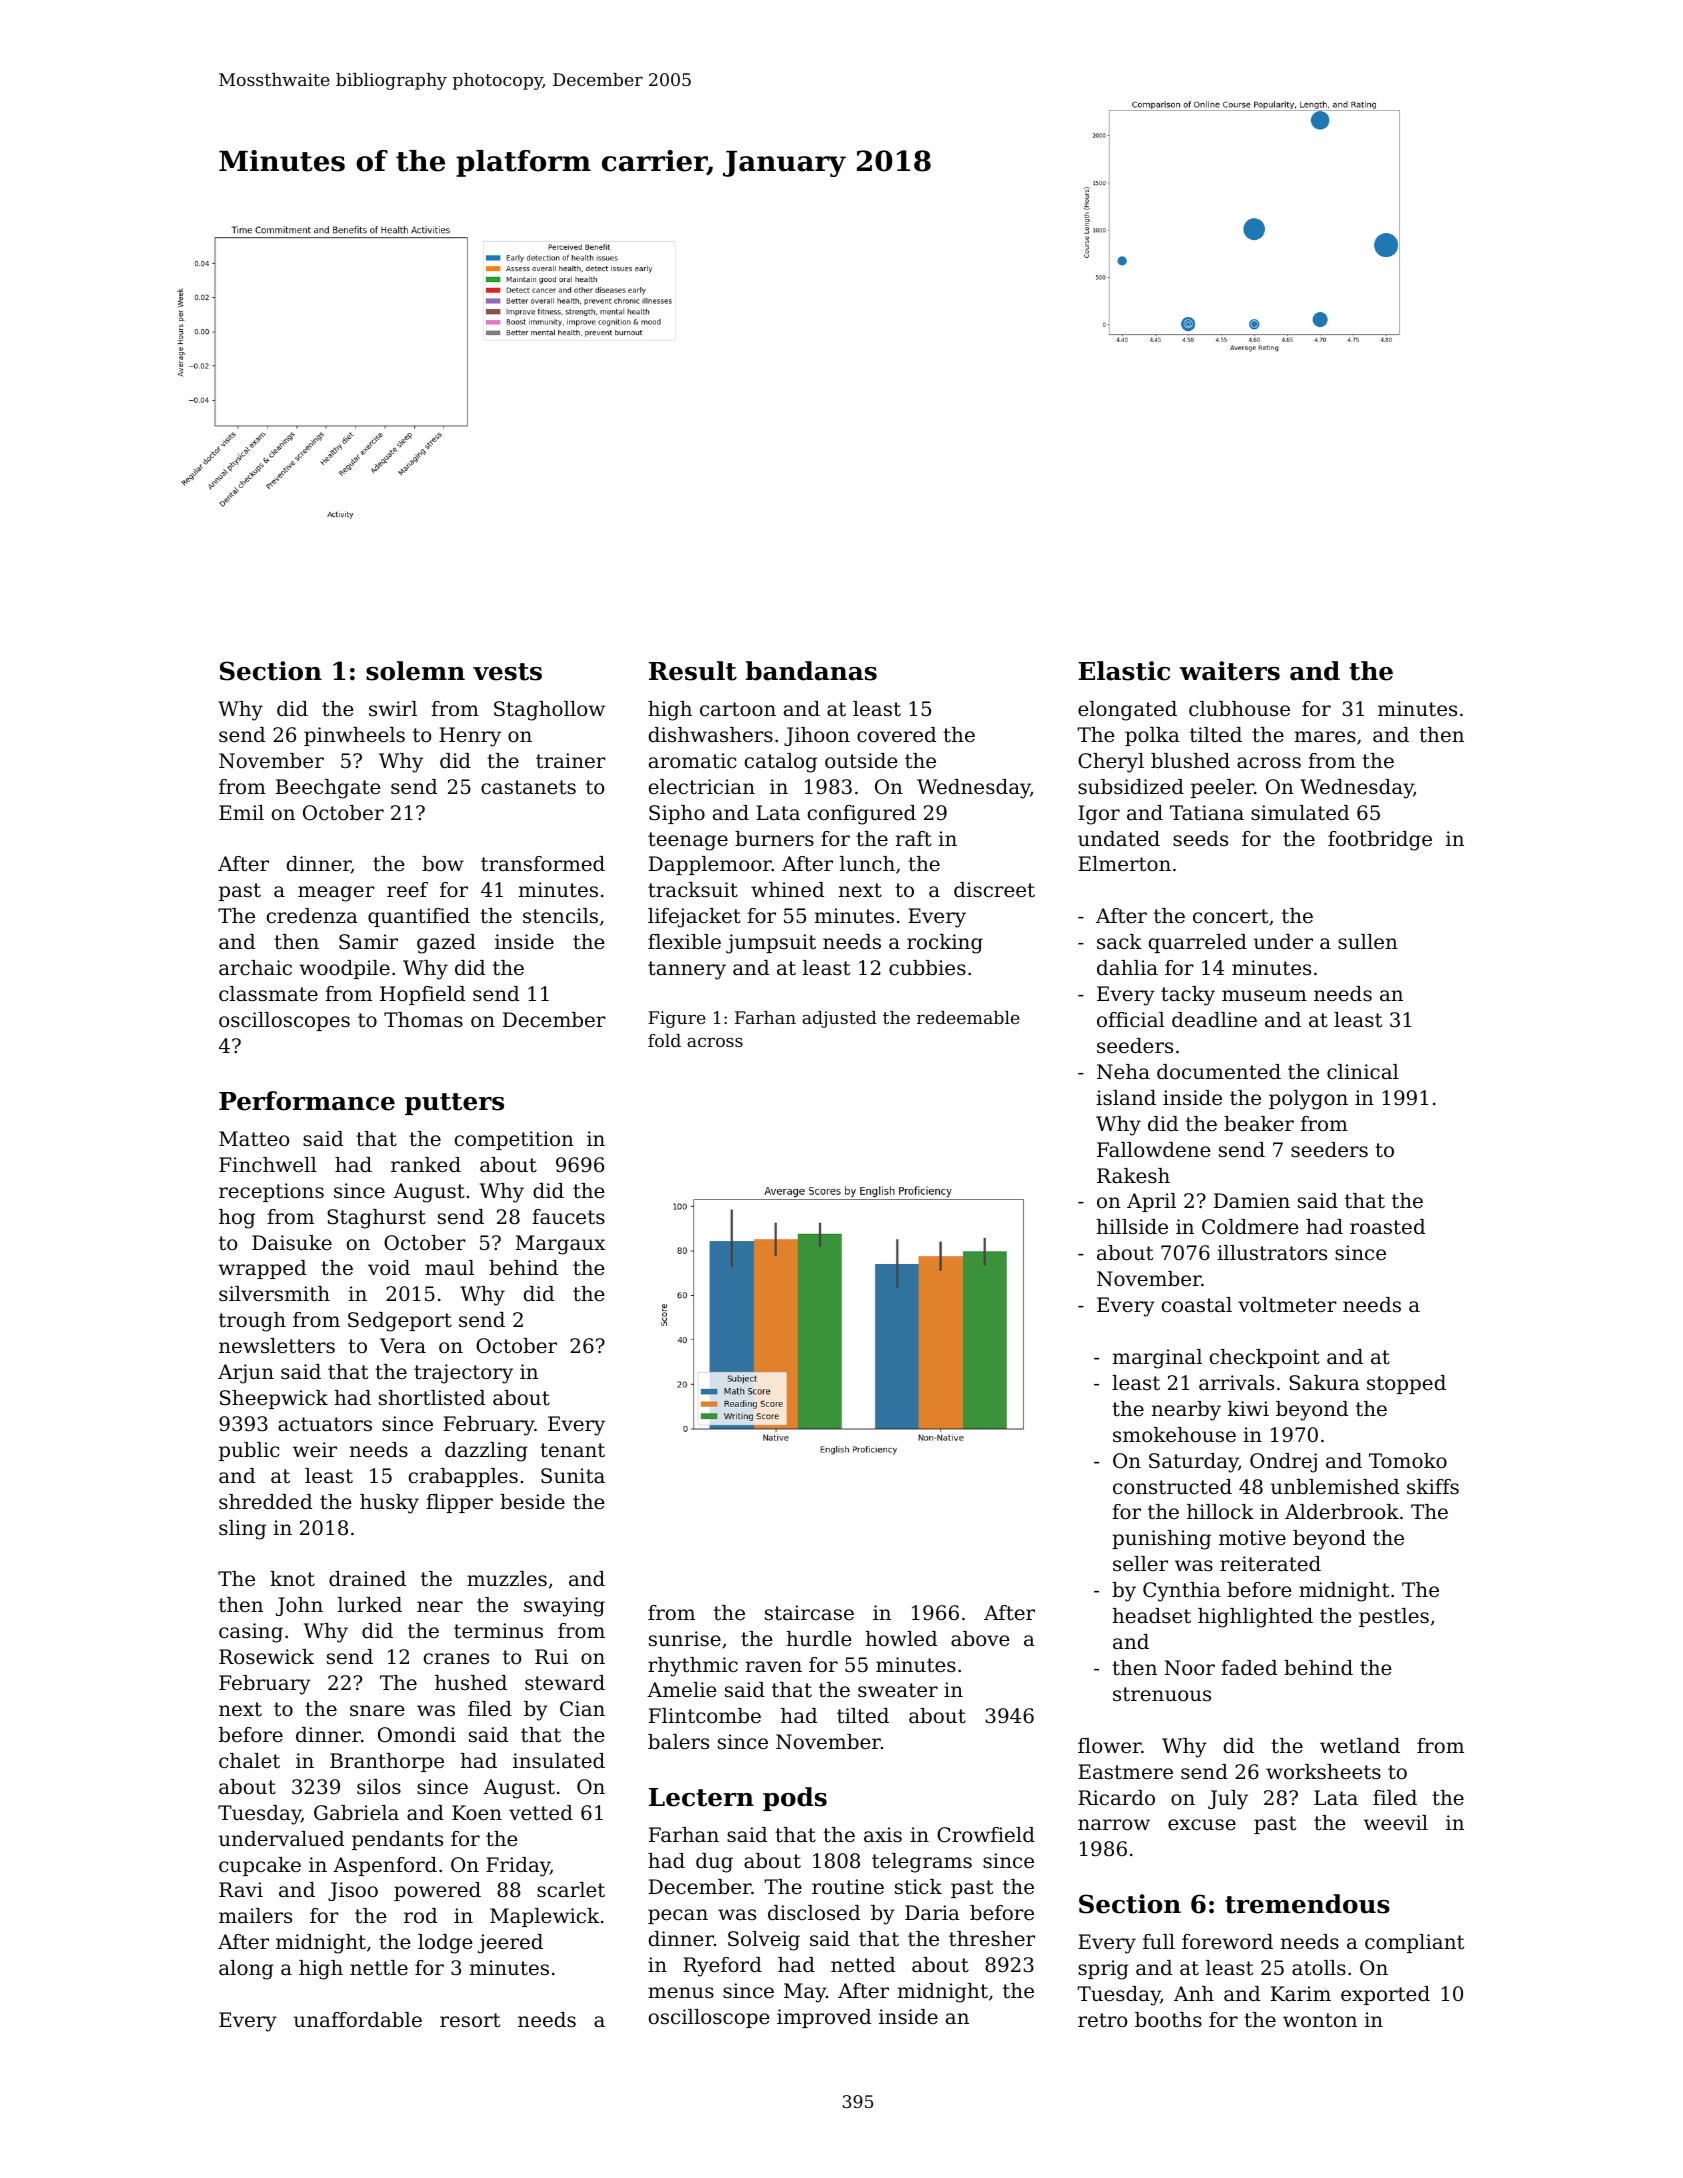 This screenshot has height=2178, width=1683. I want to click on unaffordable, so click(358, 2020).
